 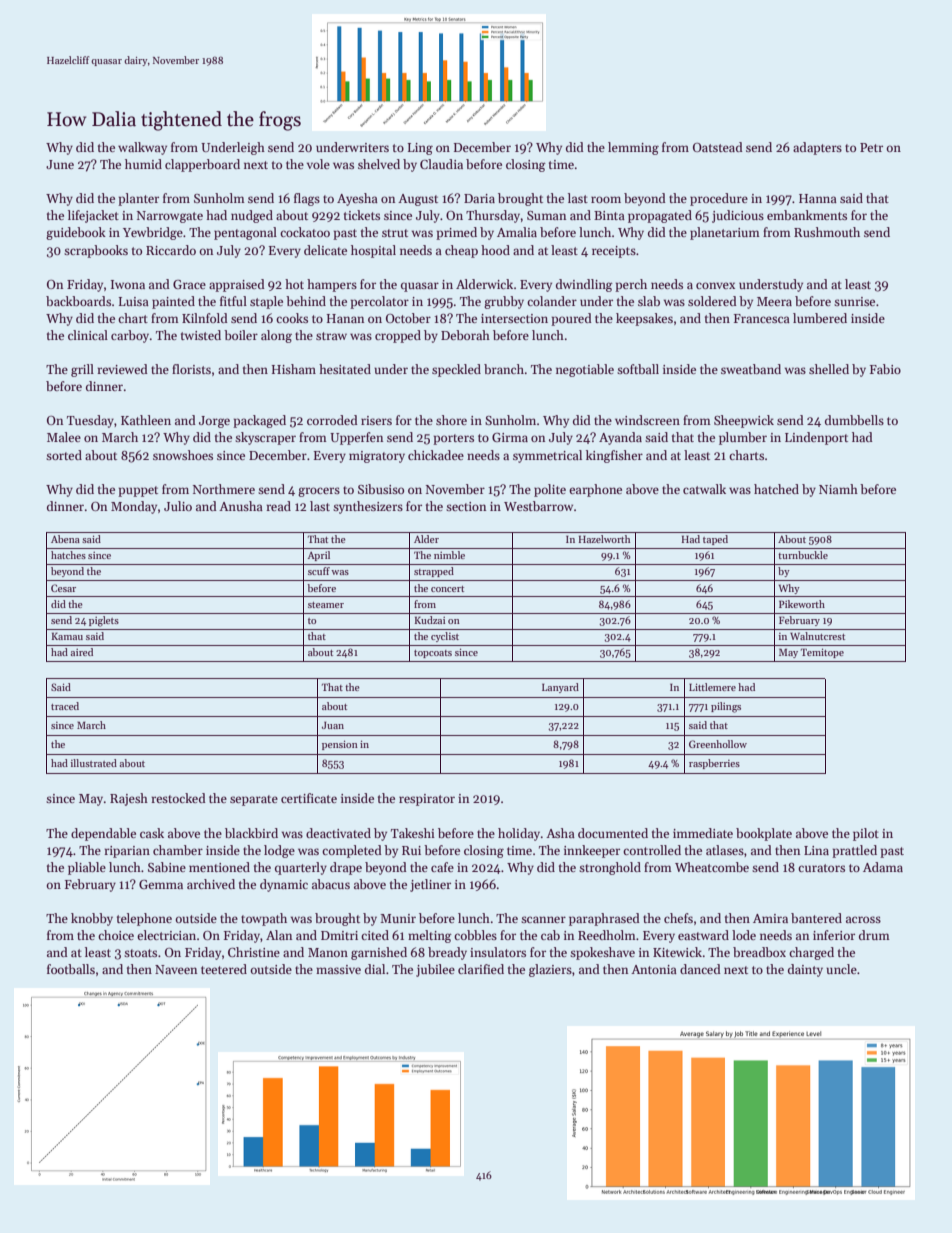 I want to click on Littlemere, so click(x=712, y=687).
